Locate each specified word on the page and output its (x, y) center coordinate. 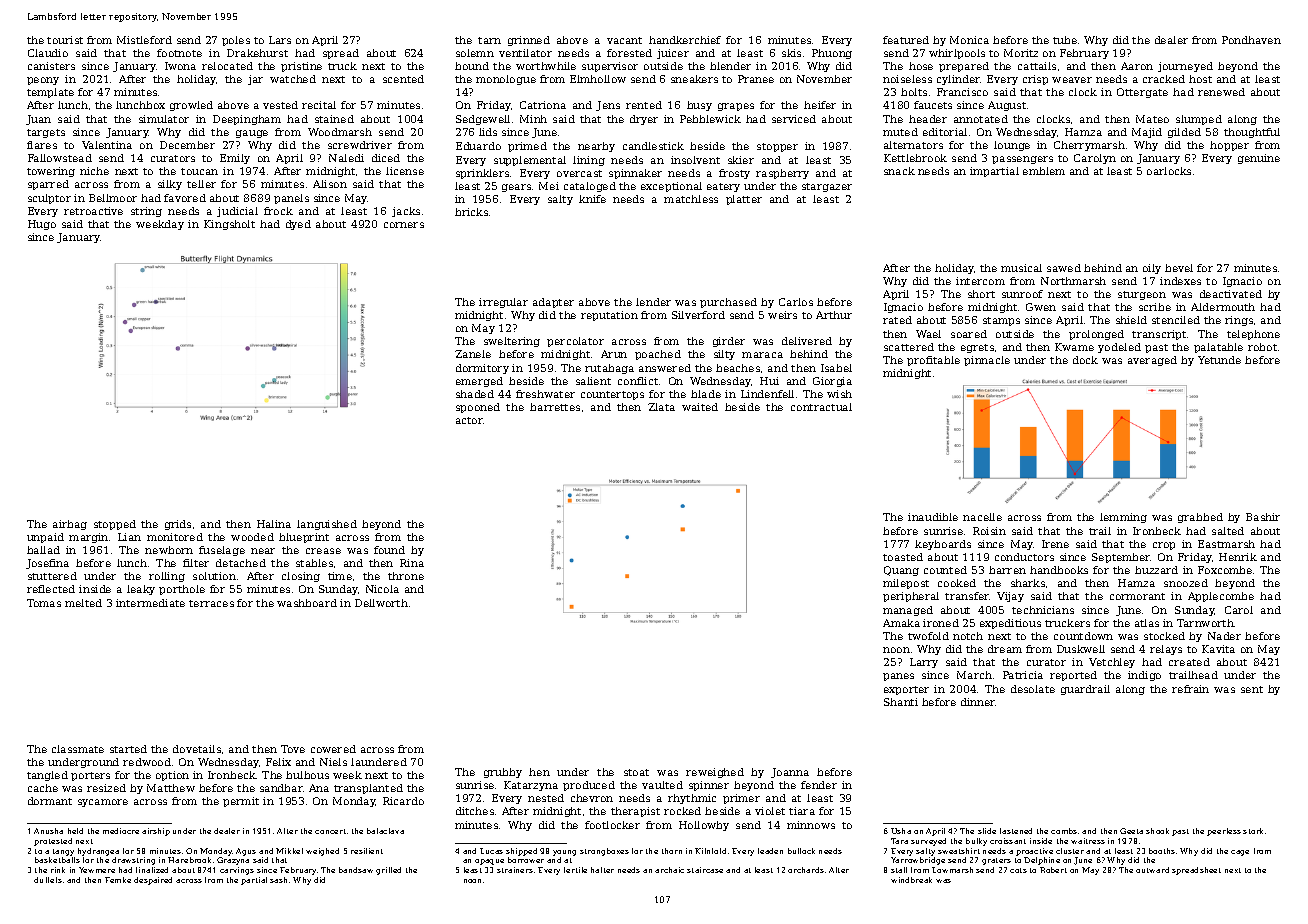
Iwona (180, 66)
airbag (70, 525)
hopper (1229, 146)
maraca (762, 355)
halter (602, 870)
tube (1065, 40)
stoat (636, 772)
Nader (1224, 636)
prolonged (1096, 335)
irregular (503, 303)
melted (83, 603)
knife (592, 199)
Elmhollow (598, 79)
